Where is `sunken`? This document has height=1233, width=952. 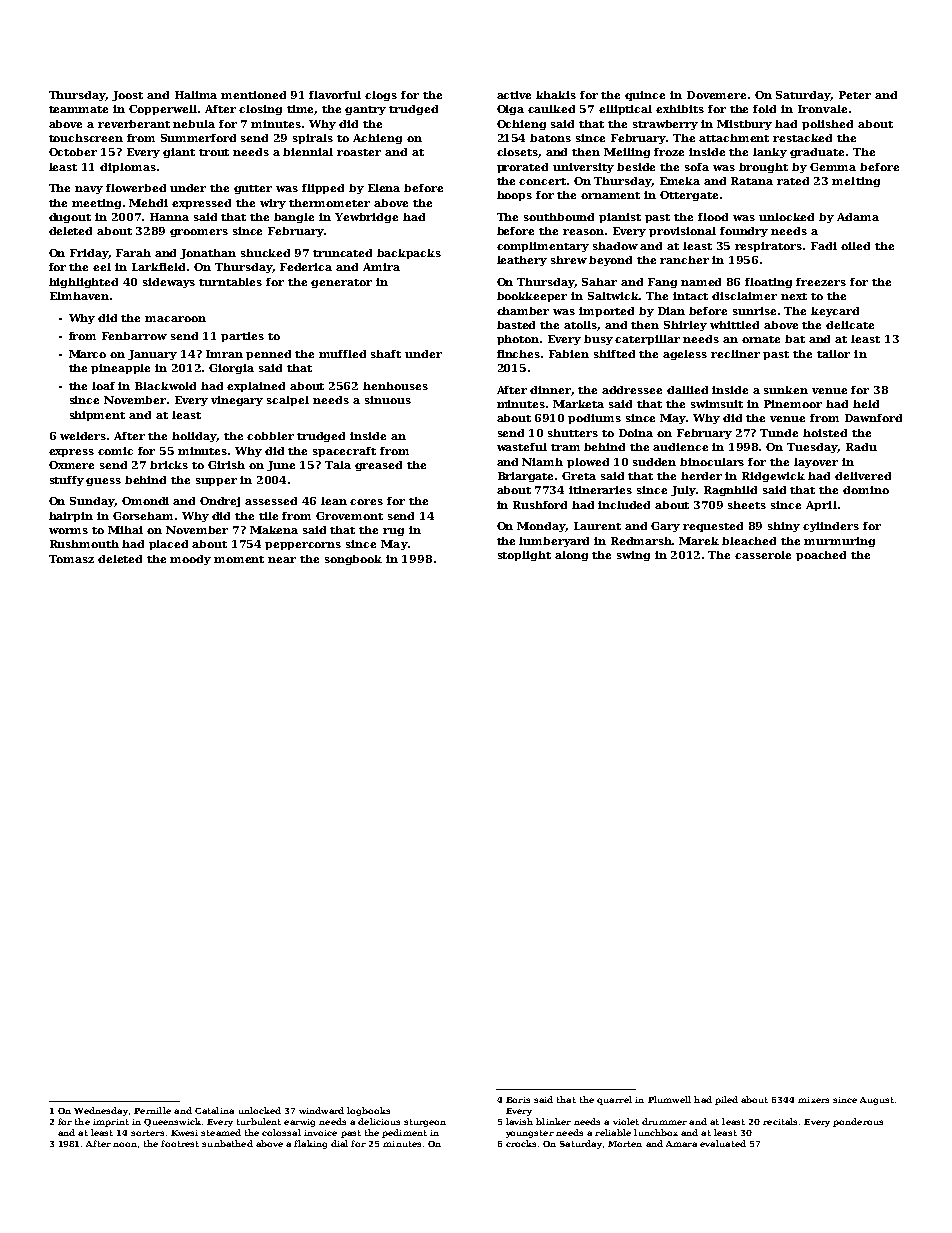
sunken is located at coordinates (786, 390).
